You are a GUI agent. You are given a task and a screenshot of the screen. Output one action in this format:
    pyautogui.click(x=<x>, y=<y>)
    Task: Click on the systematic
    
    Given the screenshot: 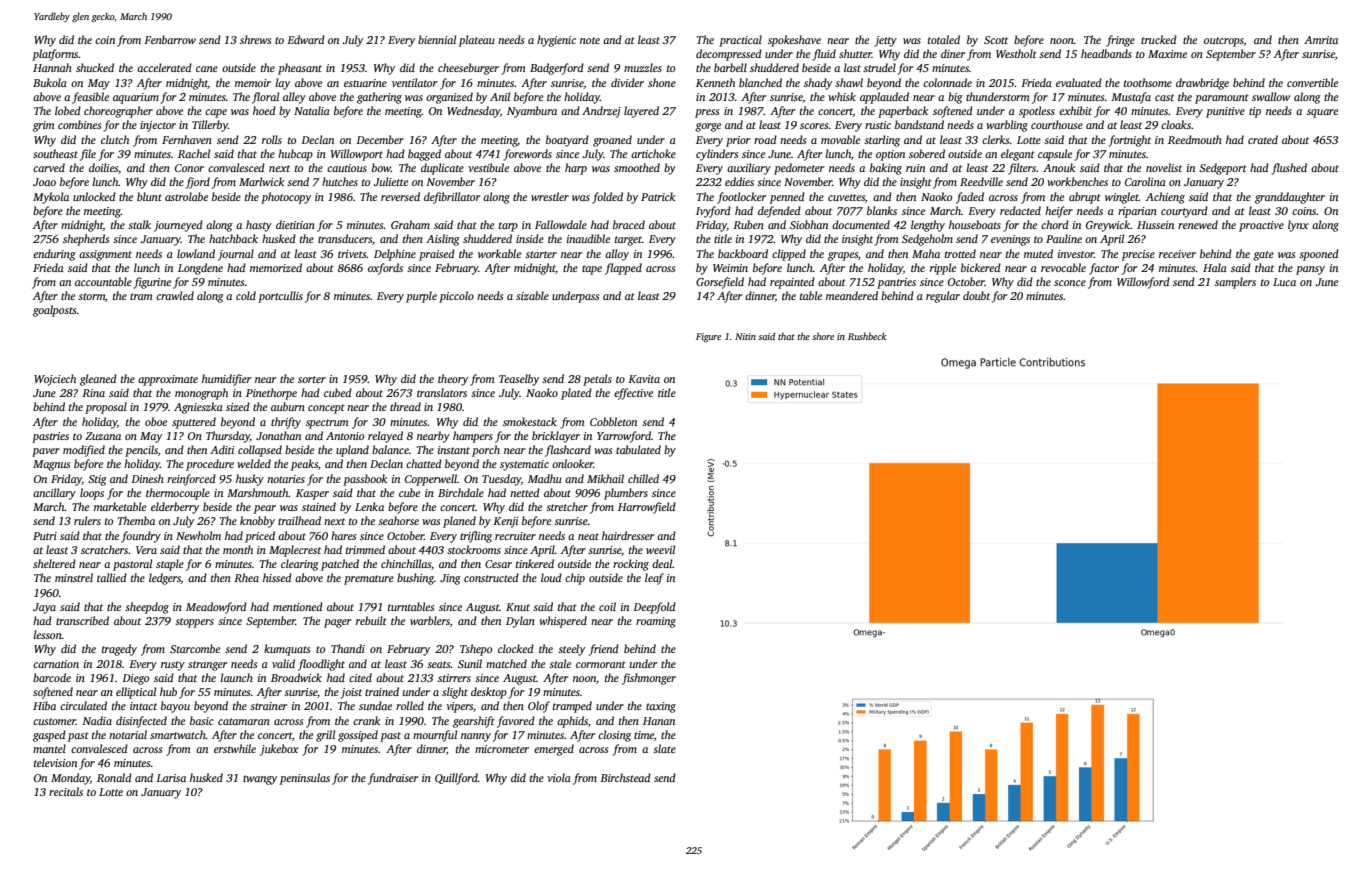 What is the action you would take?
    pyautogui.click(x=524, y=465)
